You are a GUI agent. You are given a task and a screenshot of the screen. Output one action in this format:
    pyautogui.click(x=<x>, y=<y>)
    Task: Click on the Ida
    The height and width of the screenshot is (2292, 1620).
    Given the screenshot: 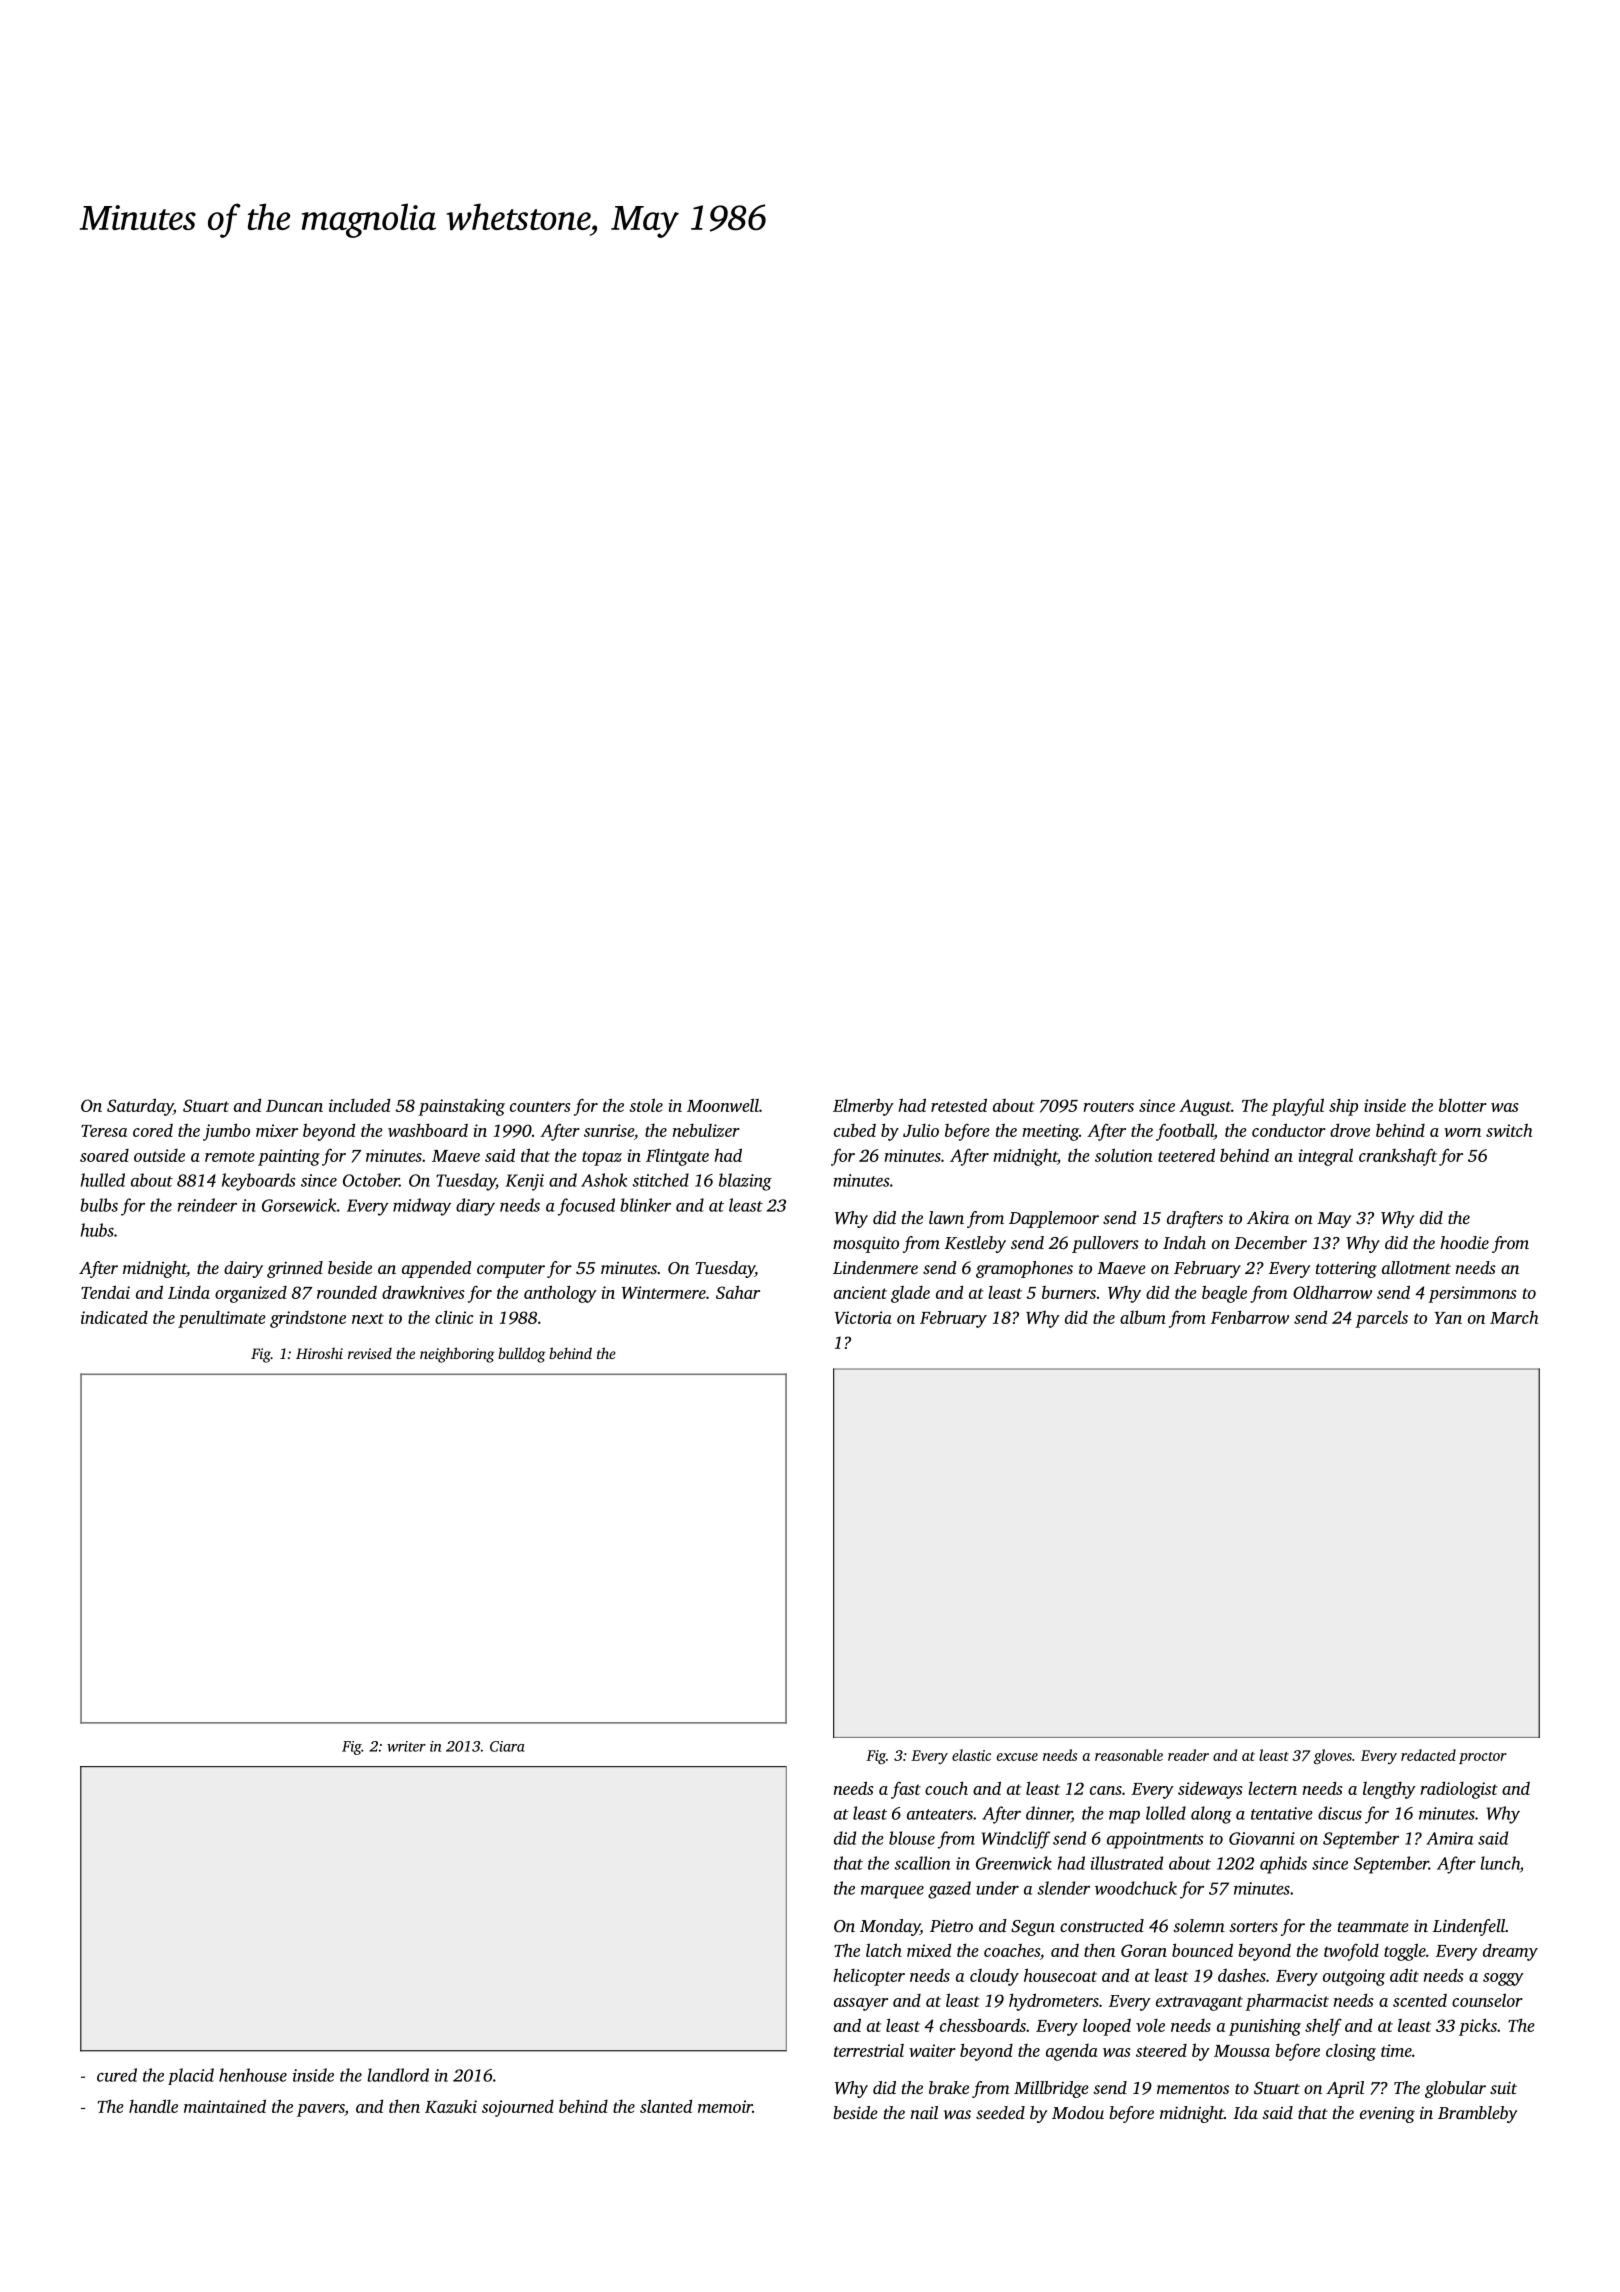 What is the action you would take?
    pyautogui.click(x=1245, y=2112)
